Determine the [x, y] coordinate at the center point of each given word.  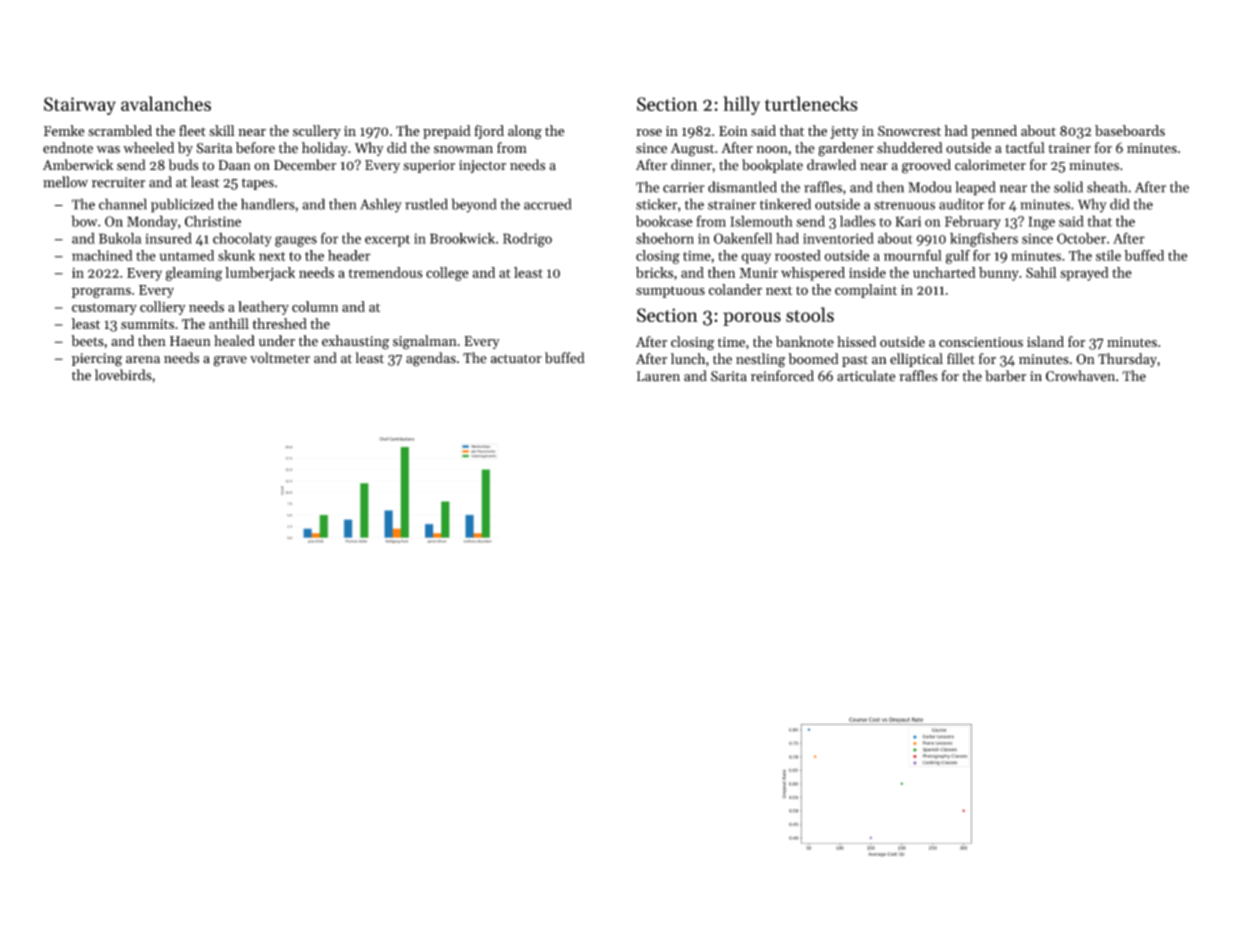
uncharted [944, 272]
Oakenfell [743, 238]
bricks [654, 272]
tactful [1025, 148]
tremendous [386, 272]
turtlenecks [811, 103]
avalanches [166, 103]
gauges [296, 241]
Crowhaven [1080, 376]
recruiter [118, 182]
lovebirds [123, 375]
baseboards [1130, 130]
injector [482, 166]
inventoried [838, 238]
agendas [431, 359]
